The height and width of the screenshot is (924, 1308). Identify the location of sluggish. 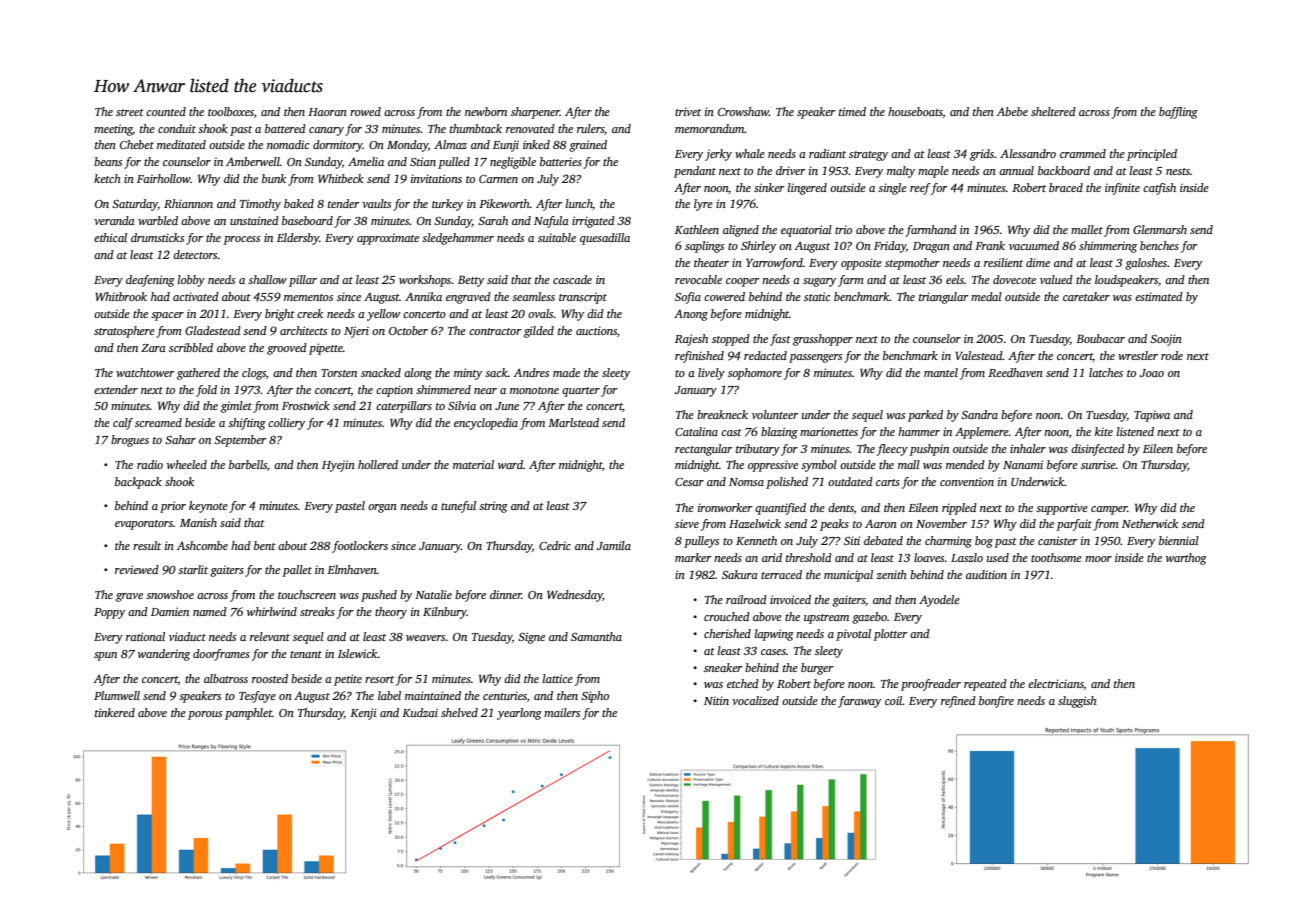
(1077, 702).
